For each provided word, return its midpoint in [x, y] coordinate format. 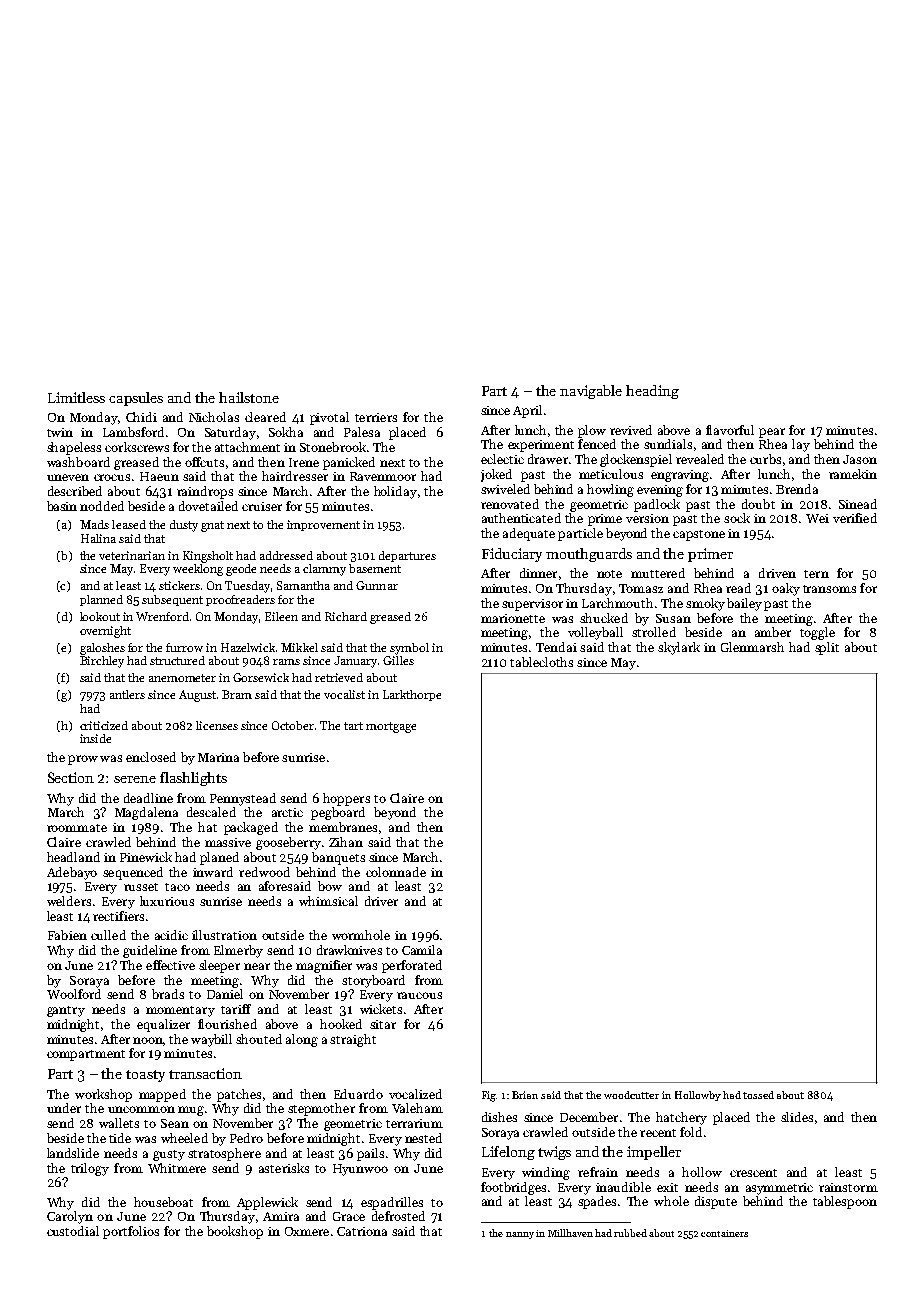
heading [652, 392]
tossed [758, 1095]
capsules [136, 399]
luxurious [167, 901]
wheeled [184, 1138]
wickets [381, 1009]
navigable [591, 392]
